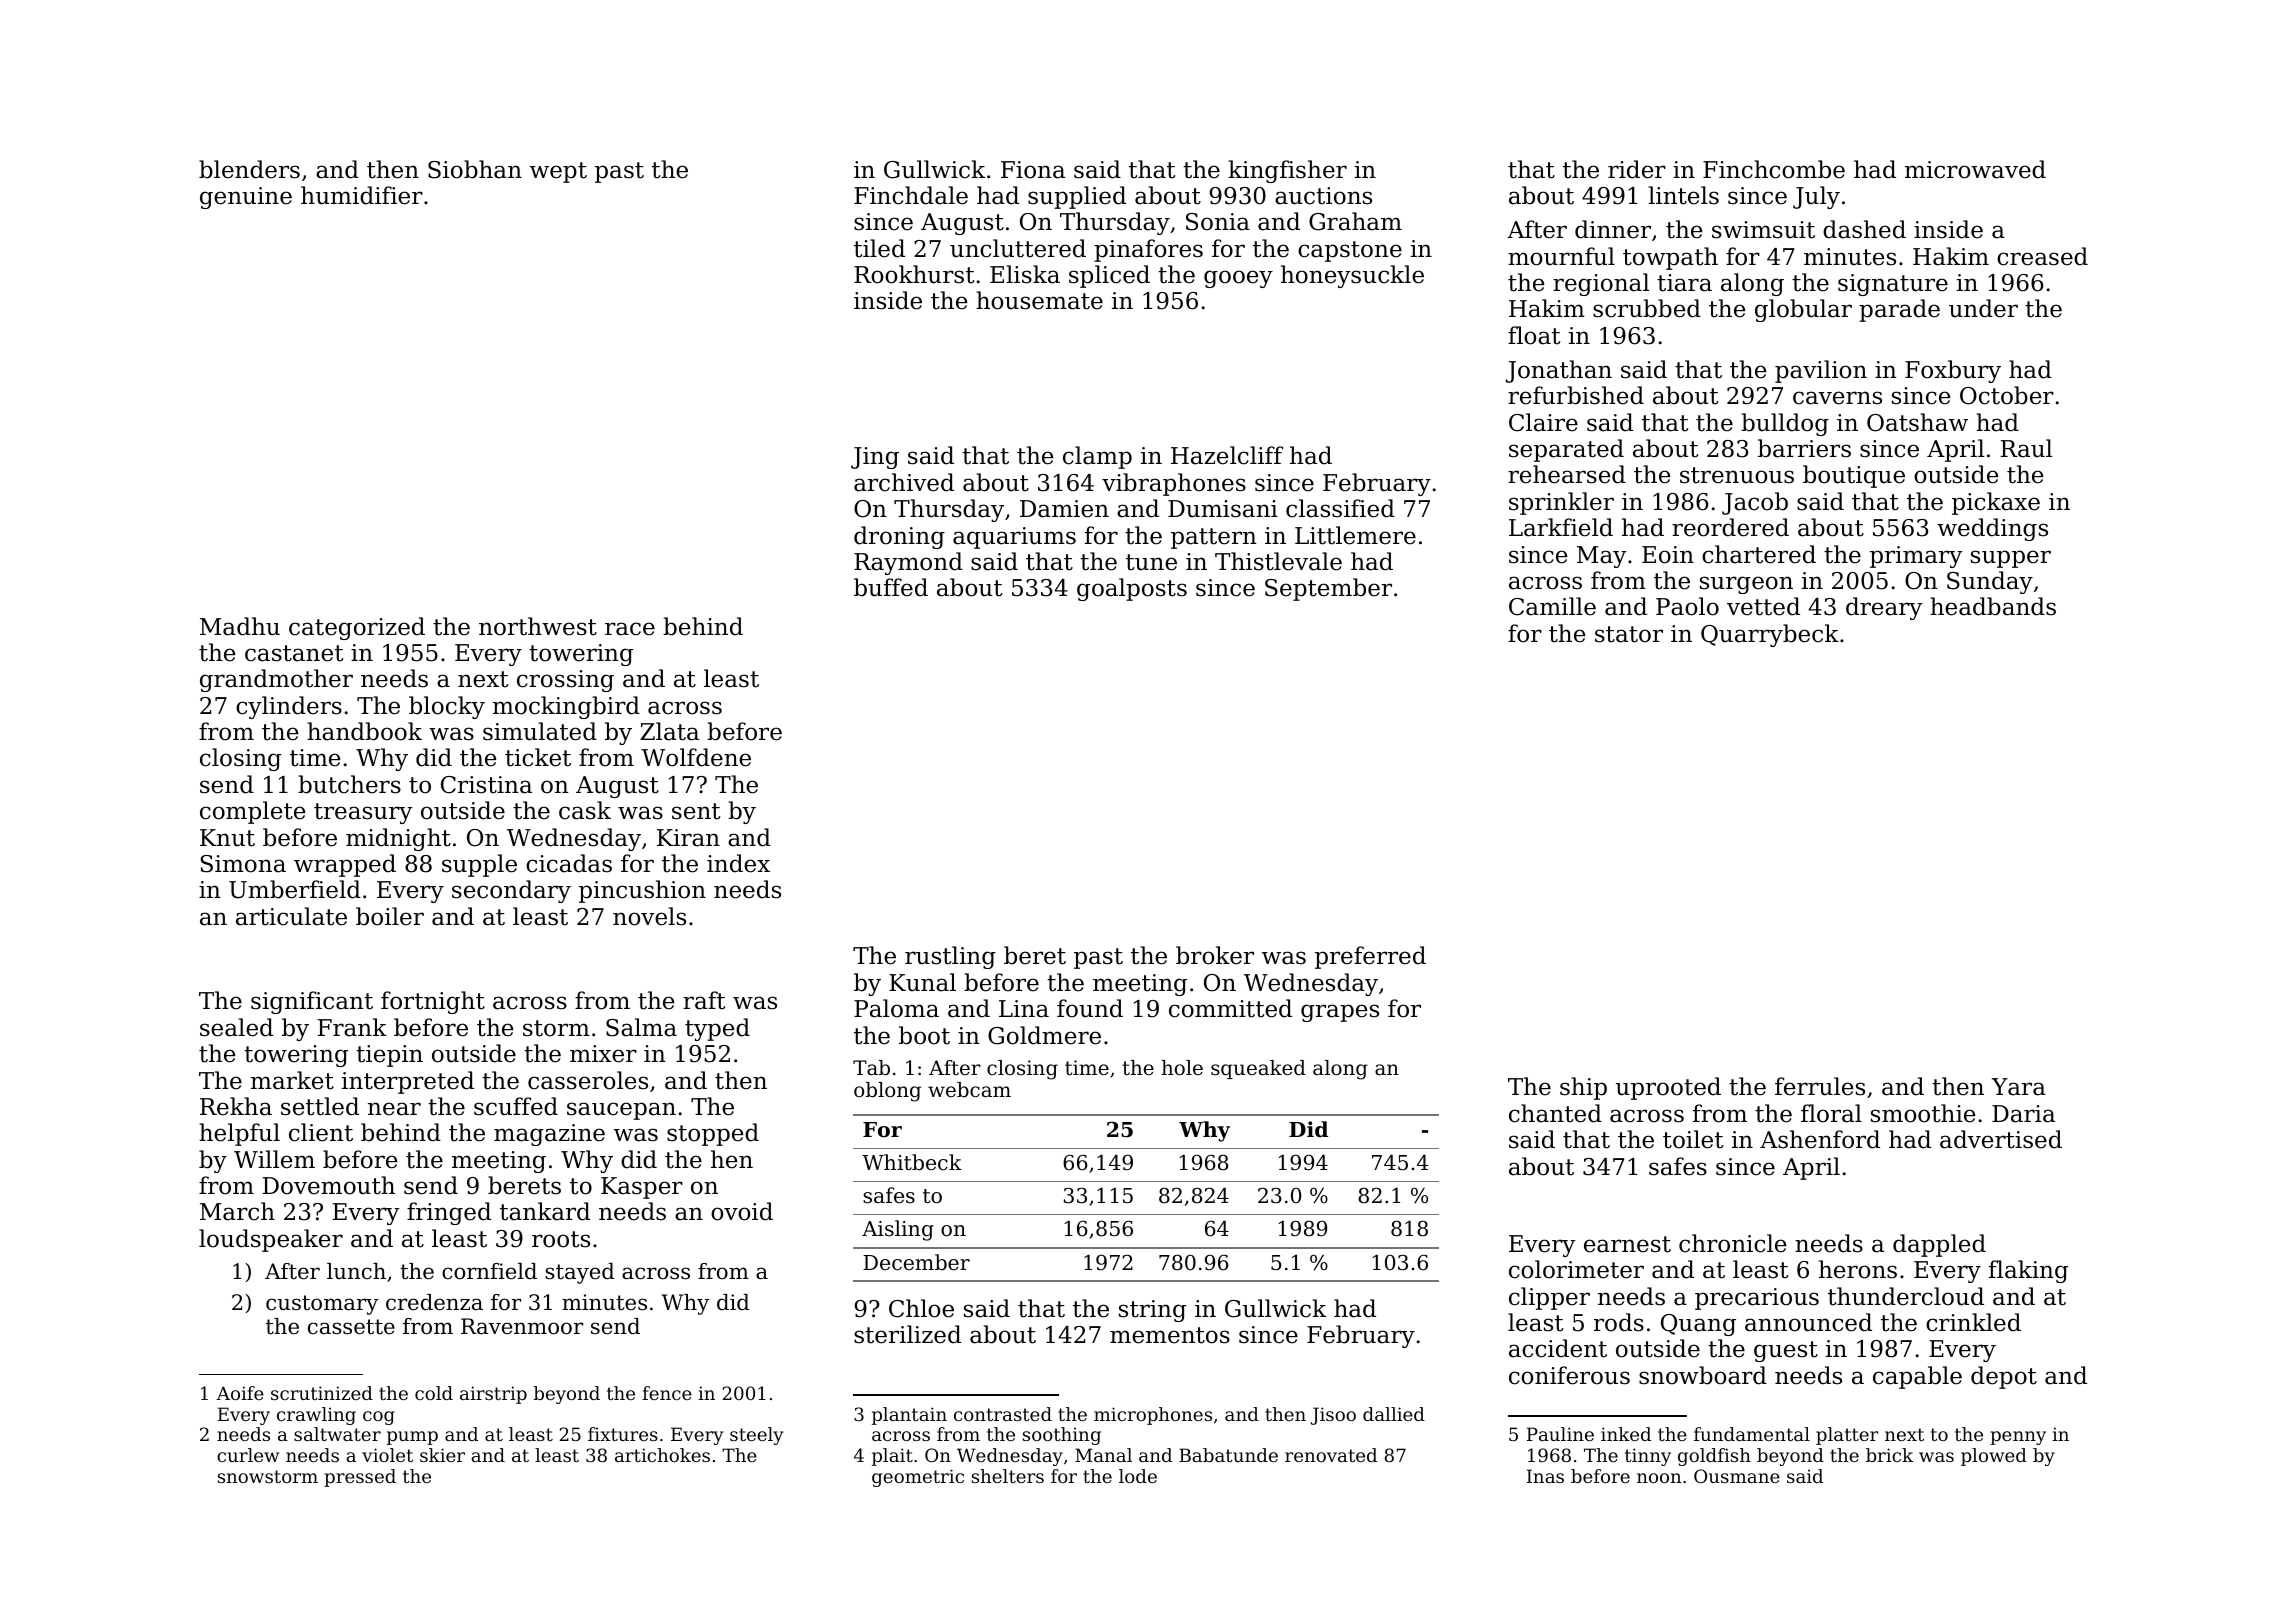  I want to click on separated, so click(1566, 450).
